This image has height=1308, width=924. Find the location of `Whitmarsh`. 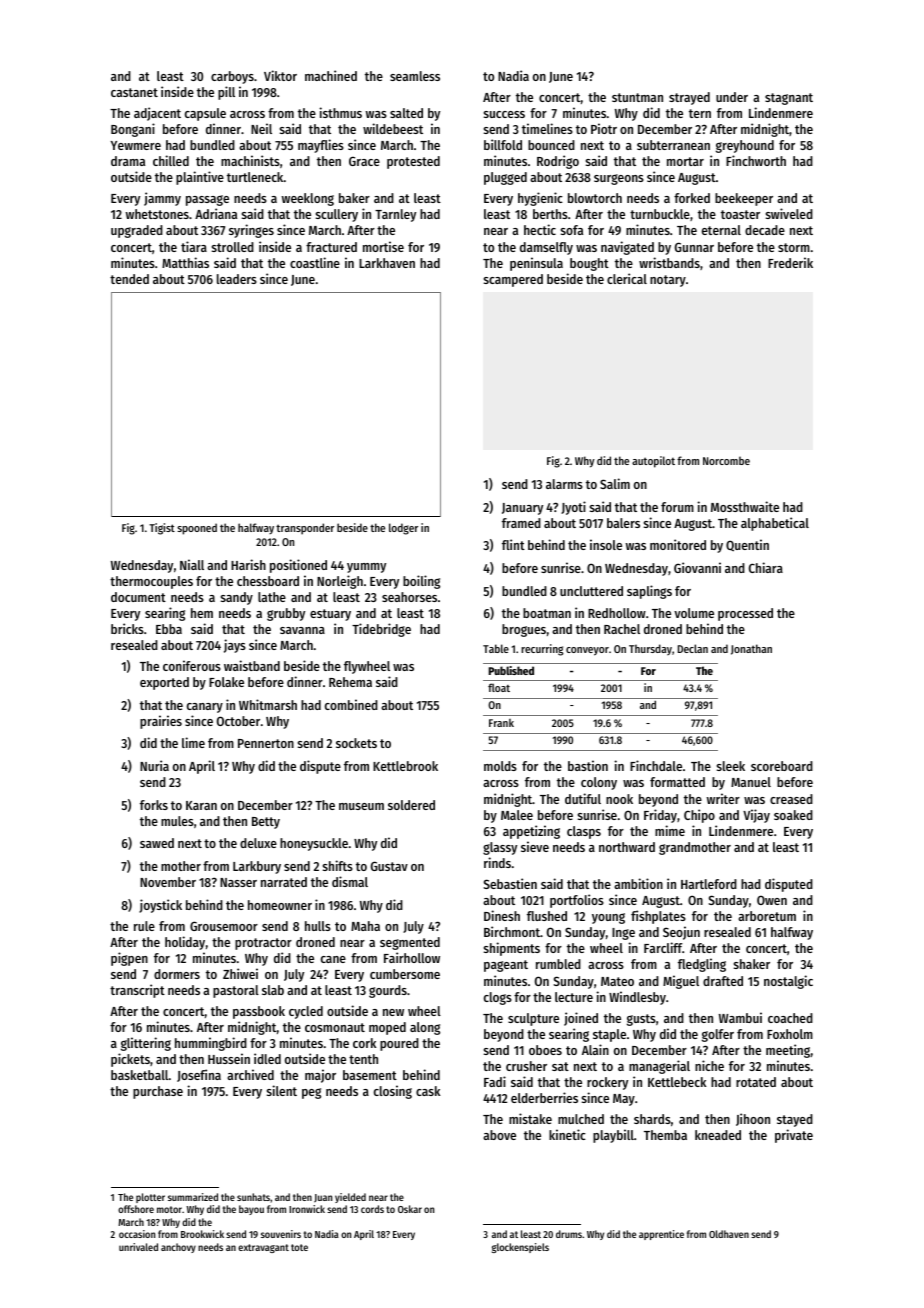

Whitmarsh is located at coordinates (268, 704).
